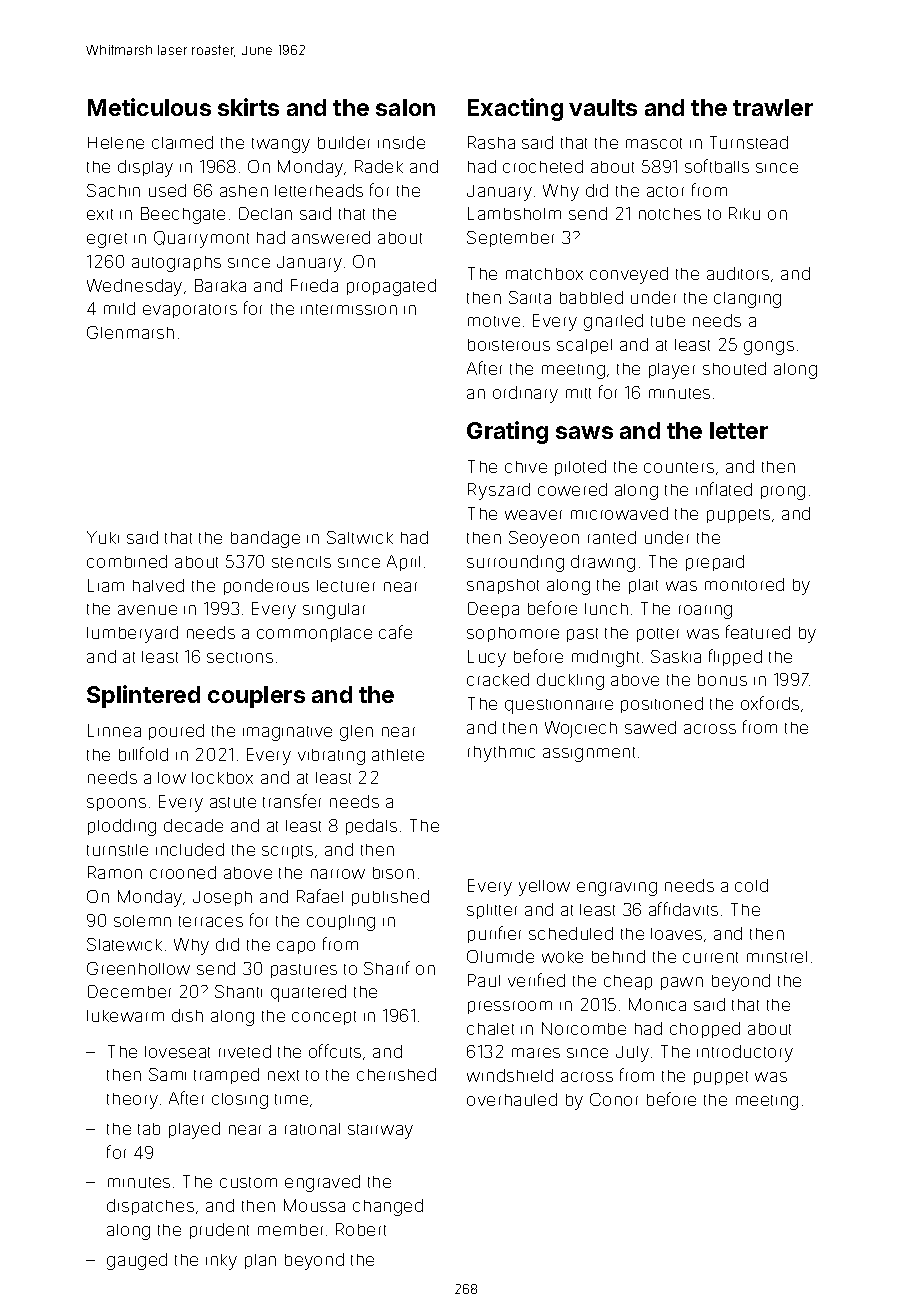  Describe the element at coordinates (744, 213) in the image. I see `Riku` at that location.
